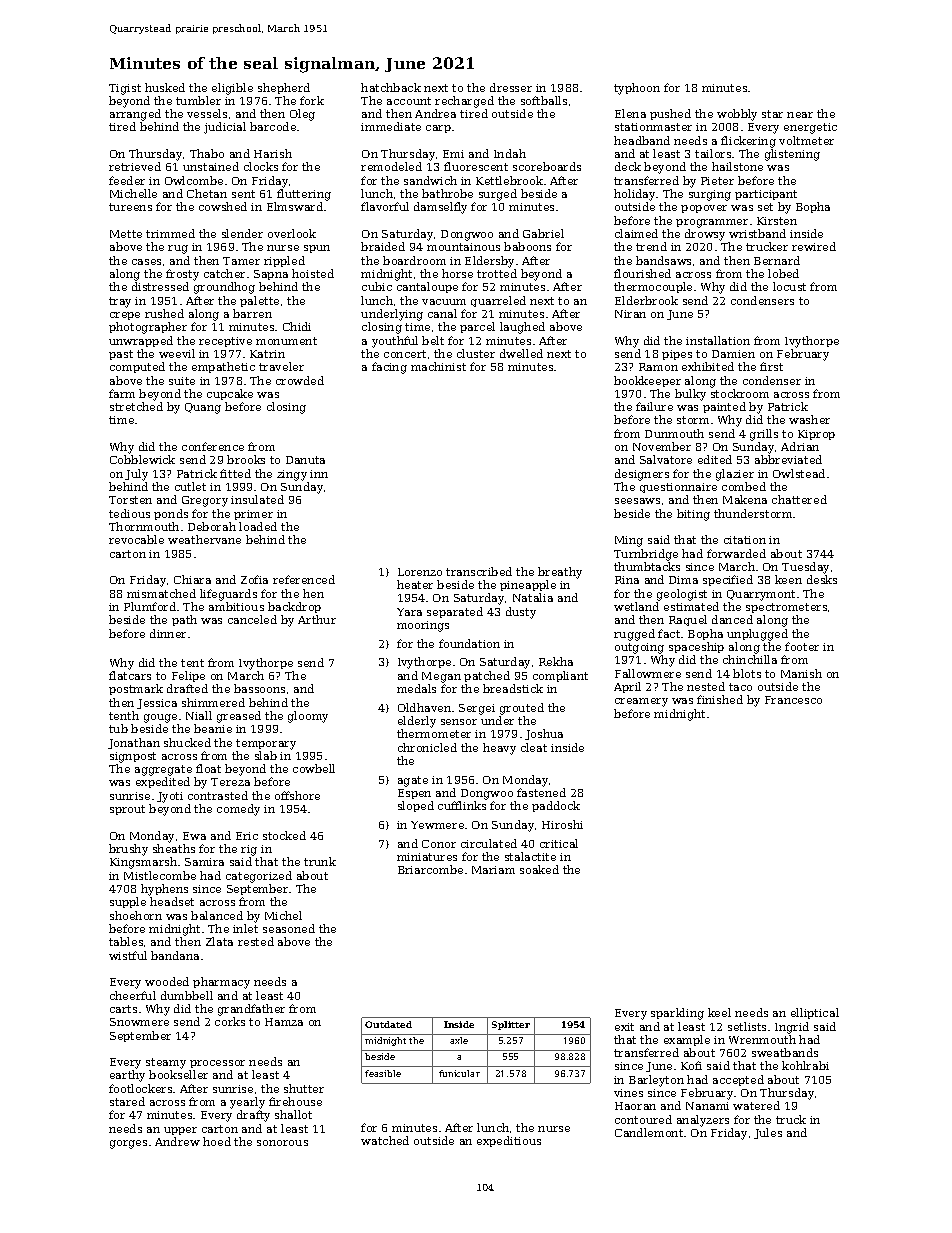 Image resolution: width=952 pixels, height=1233 pixels. What do you see at coordinates (737, 115) in the screenshot?
I see `wobbly` at bounding box center [737, 115].
